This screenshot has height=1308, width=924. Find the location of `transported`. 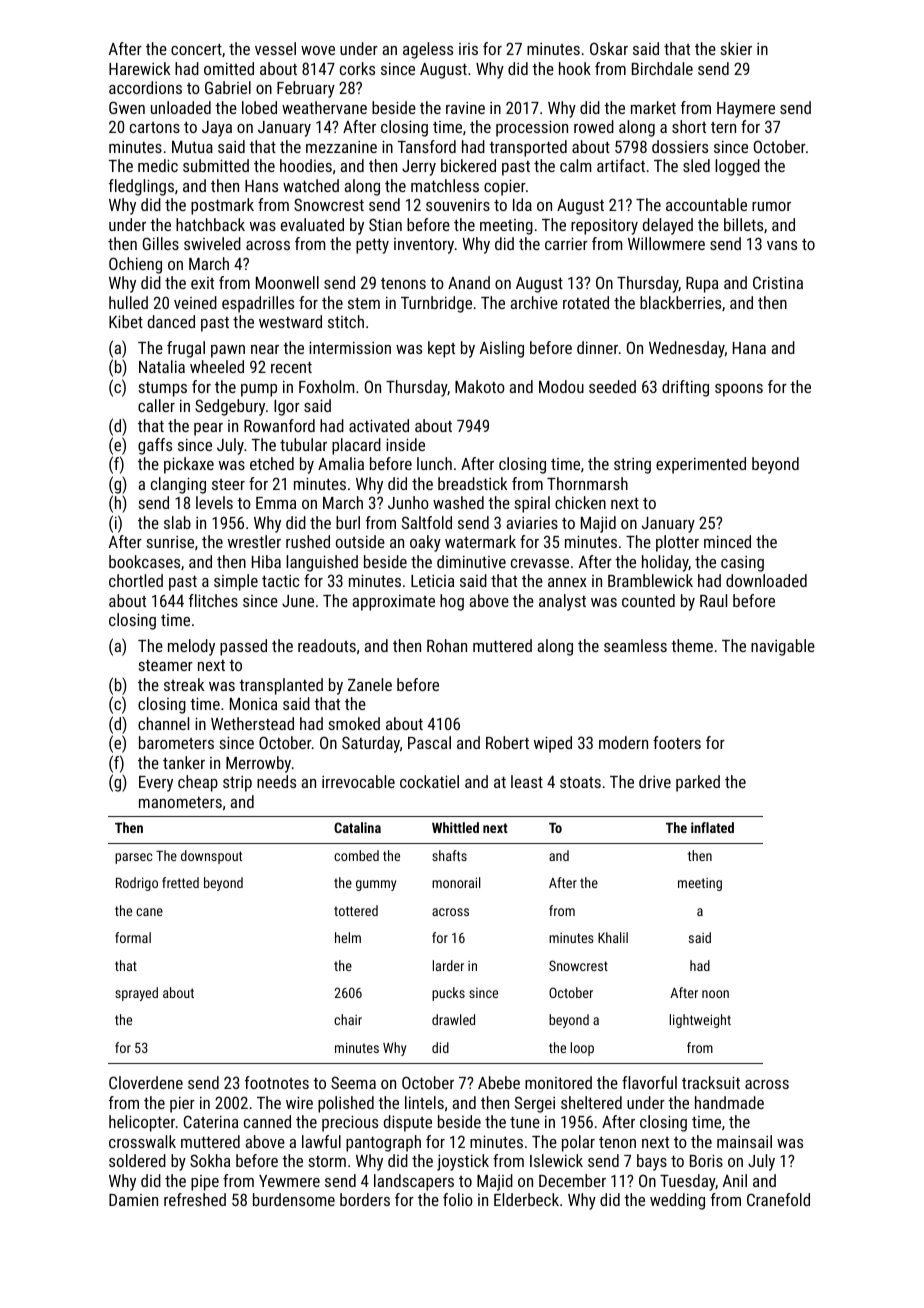

transported is located at coordinates (528, 148).
